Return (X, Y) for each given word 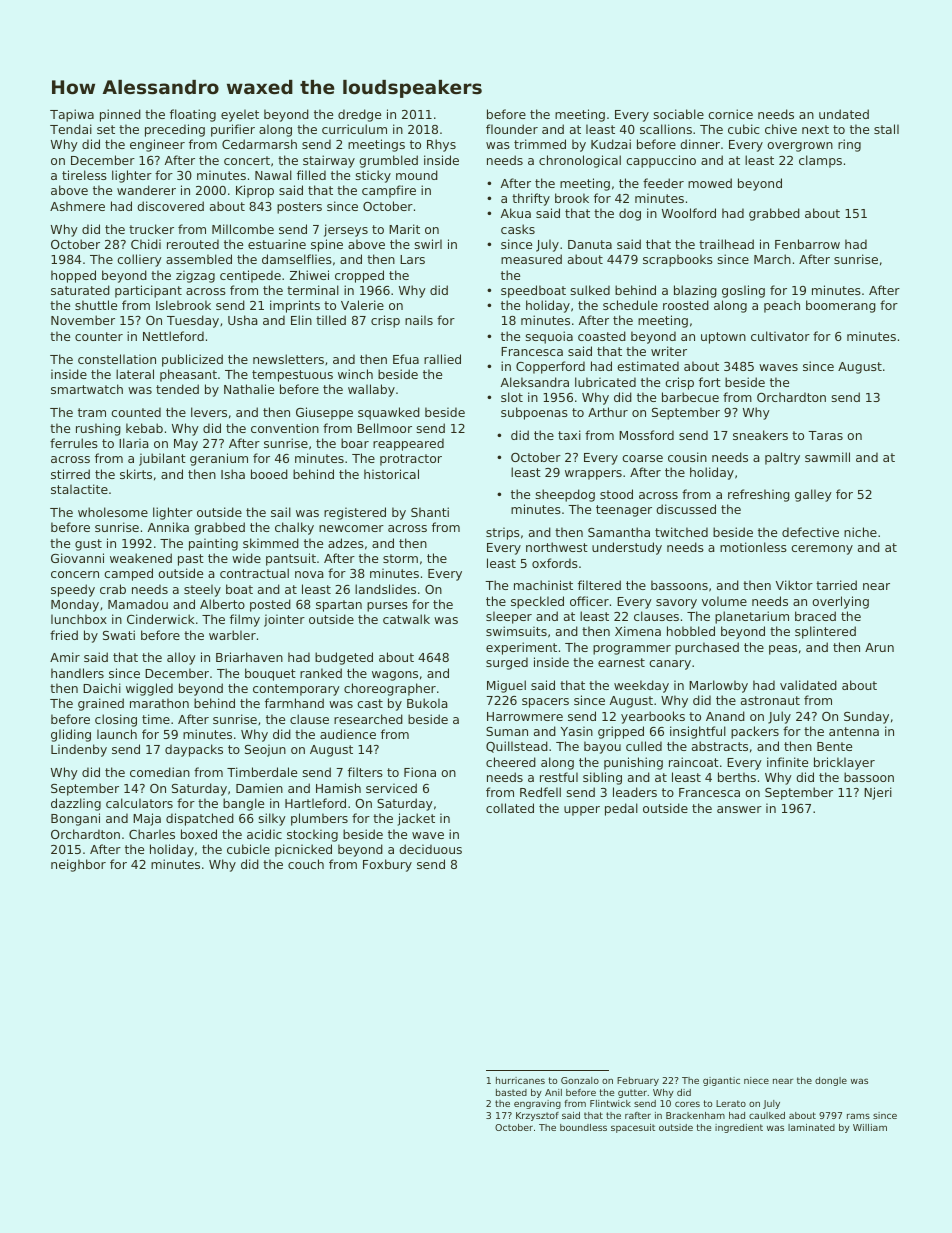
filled (311, 175)
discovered (170, 206)
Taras (825, 435)
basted (511, 1092)
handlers (77, 673)
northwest (557, 547)
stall (886, 129)
